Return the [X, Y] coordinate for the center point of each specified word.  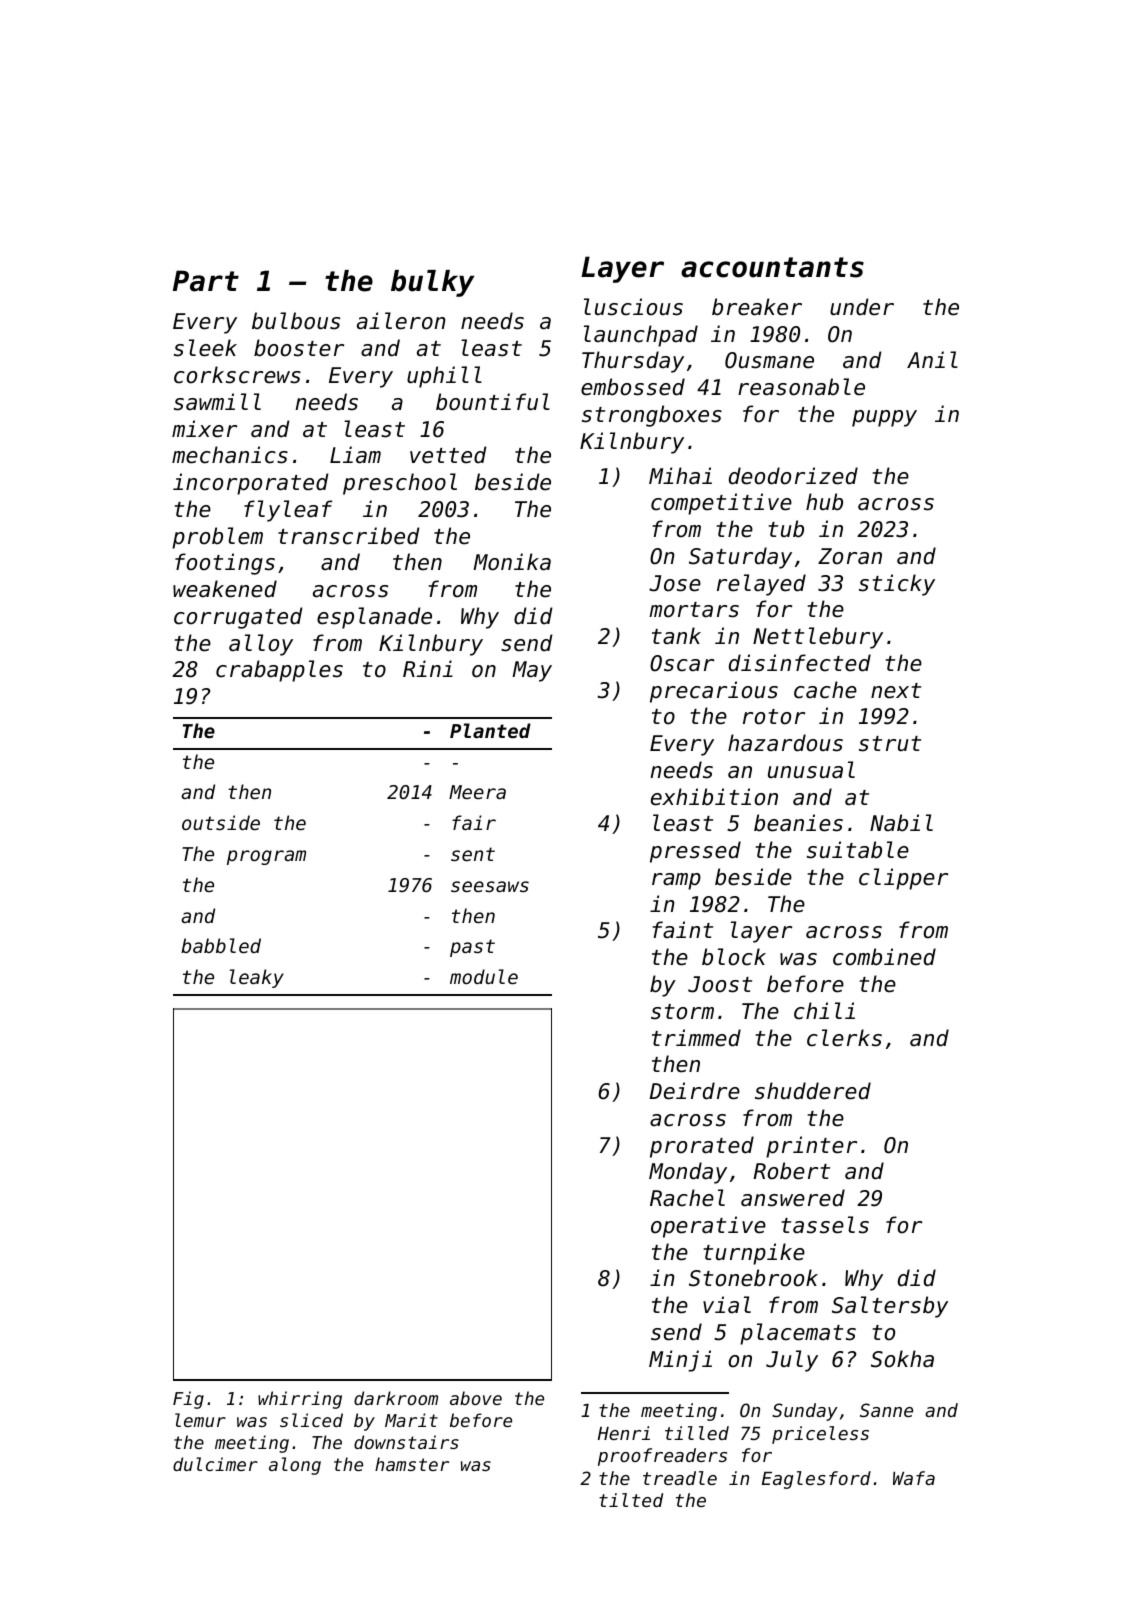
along [295, 1466]
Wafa [914, 1478]
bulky [432, 283]
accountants [772, 267]
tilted [631, 1500]
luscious [633, 307]
